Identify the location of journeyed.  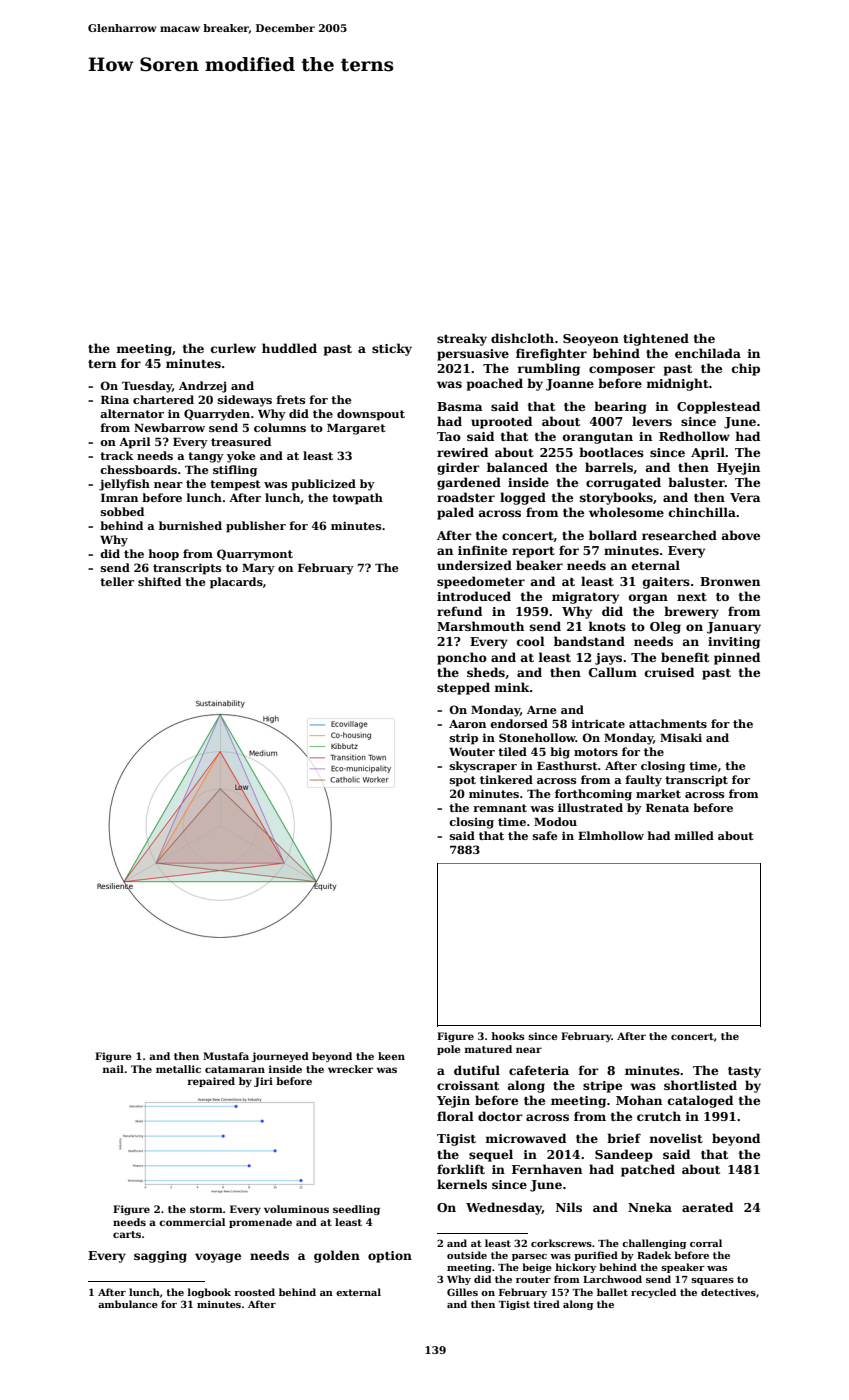
(280, 1057).
